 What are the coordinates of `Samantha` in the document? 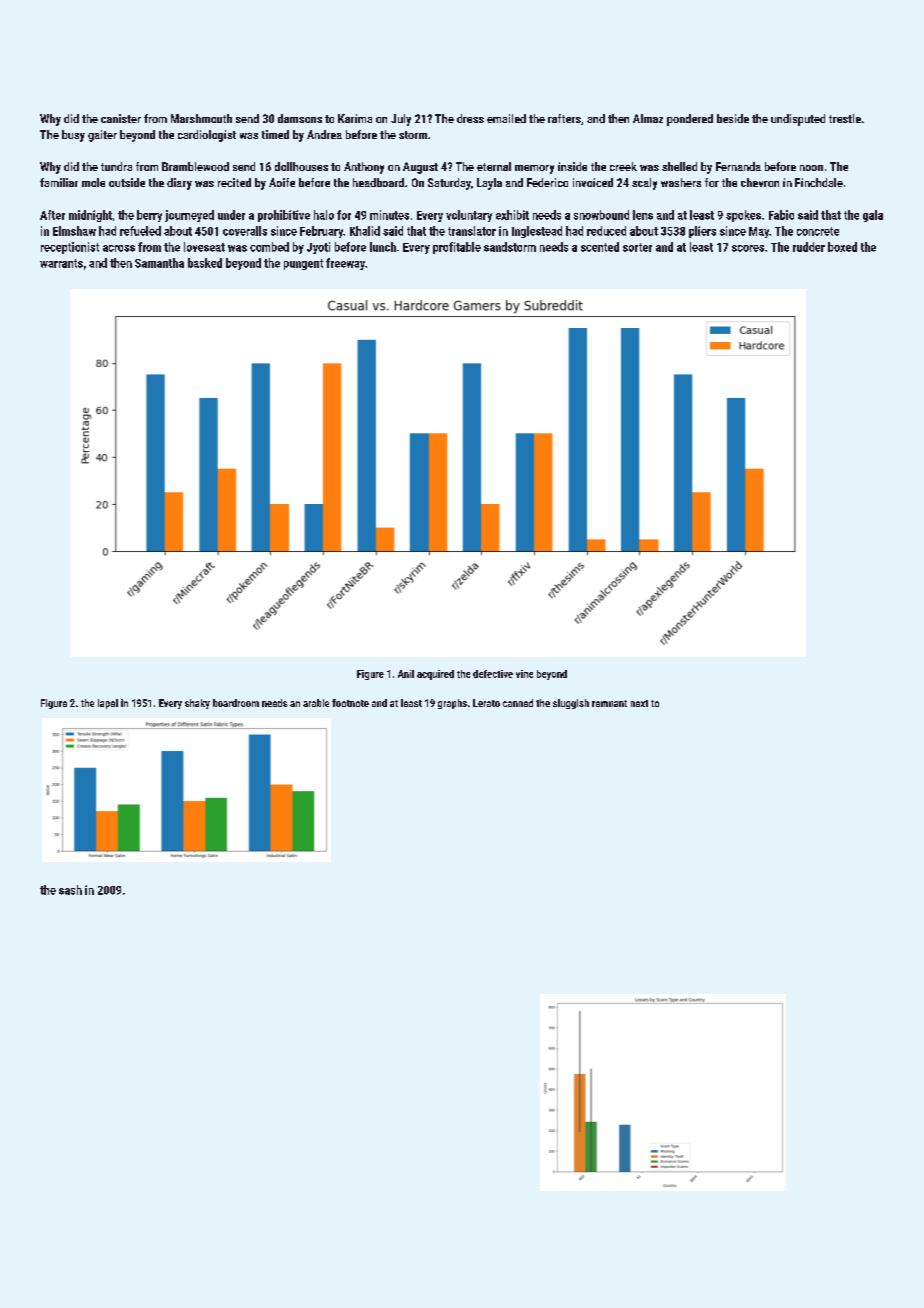 It's located at (159, 263).
